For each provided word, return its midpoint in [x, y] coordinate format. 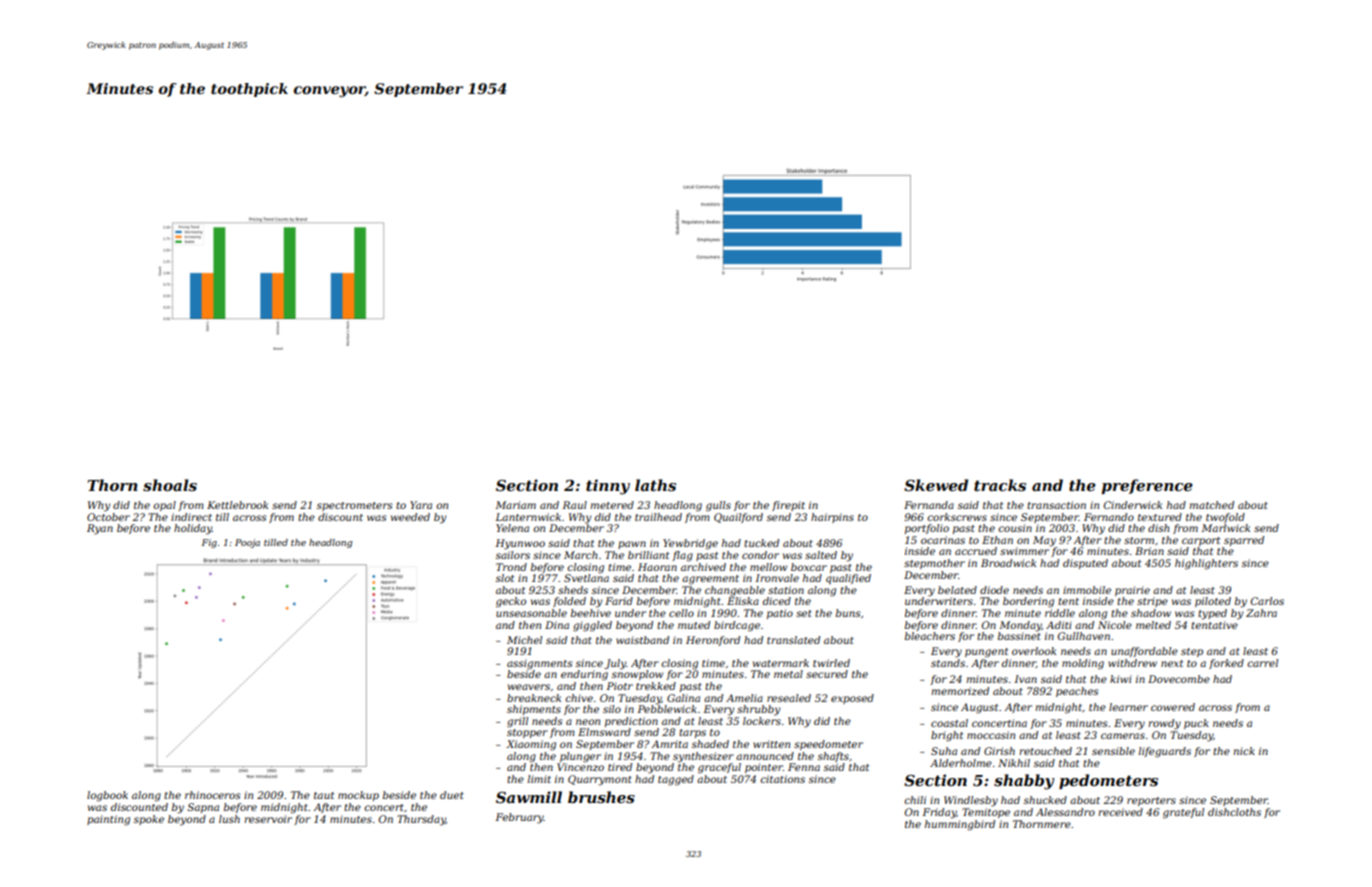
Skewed [936, 485]
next [1172, 663]
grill [517, 722]
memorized [960, 691]
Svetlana [586, 578]
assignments [540, 664]
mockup [358, 796]
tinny [608, 487]
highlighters [1206, 564]
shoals [170, 485]
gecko [511, 602]
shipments [534, 710]
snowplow [637, 675]
